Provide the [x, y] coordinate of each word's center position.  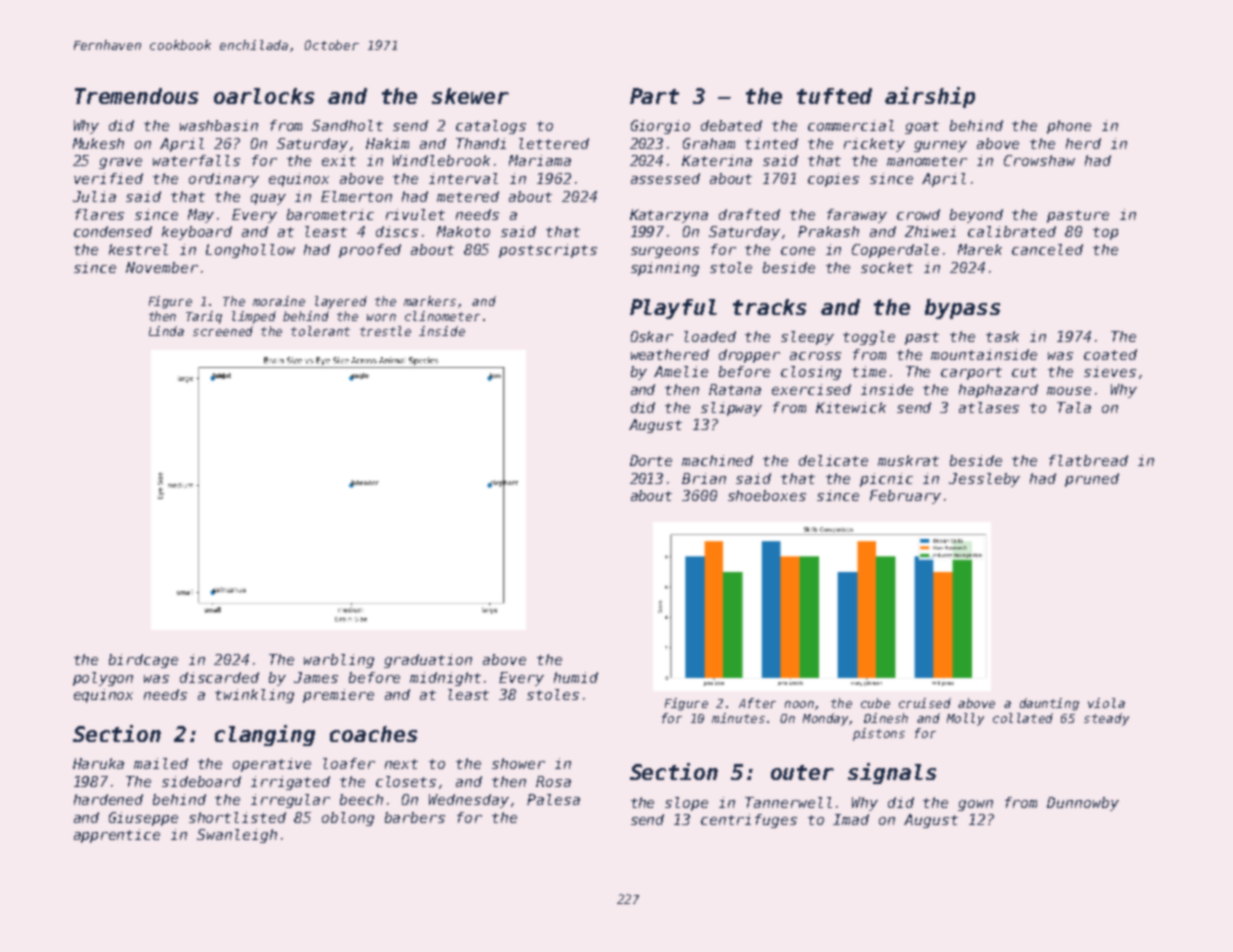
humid [576, 677]
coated [1110, 354]
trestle [385, 331]
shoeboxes [767, 495]
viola [1106, 703]
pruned [1092, 480]
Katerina [717, 160]
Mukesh [98, 143]
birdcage [143, 661]
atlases [989, 407]
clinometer [442, 316]
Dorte [651, 460]
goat [922, 127]
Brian [704, 478]
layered [341, 302]
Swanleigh [237, 836]
